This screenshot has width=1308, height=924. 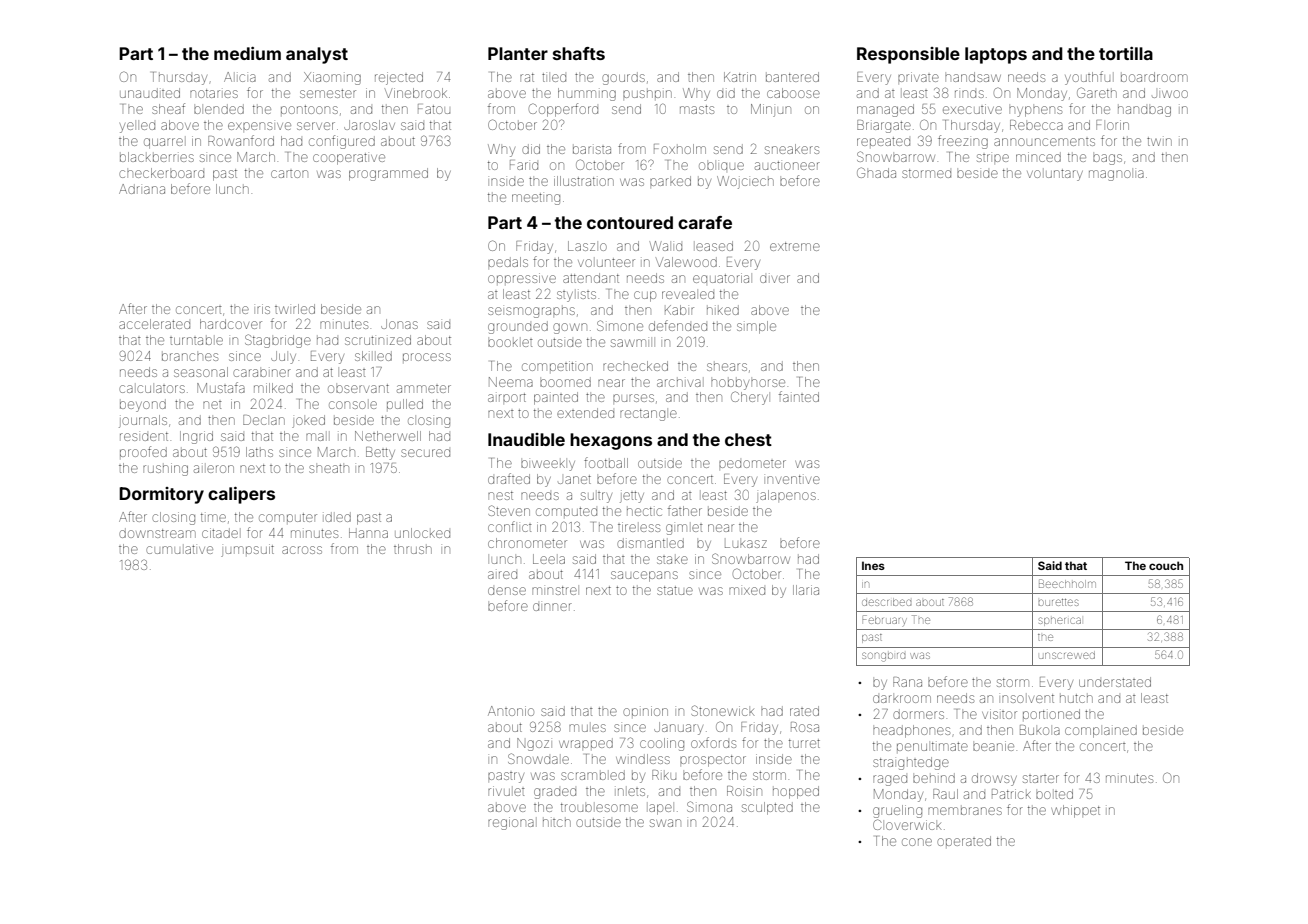 What do you see at coordinates (799, 396) in the screenshot?
I see `fainted` at bounding box center [799, 396].
